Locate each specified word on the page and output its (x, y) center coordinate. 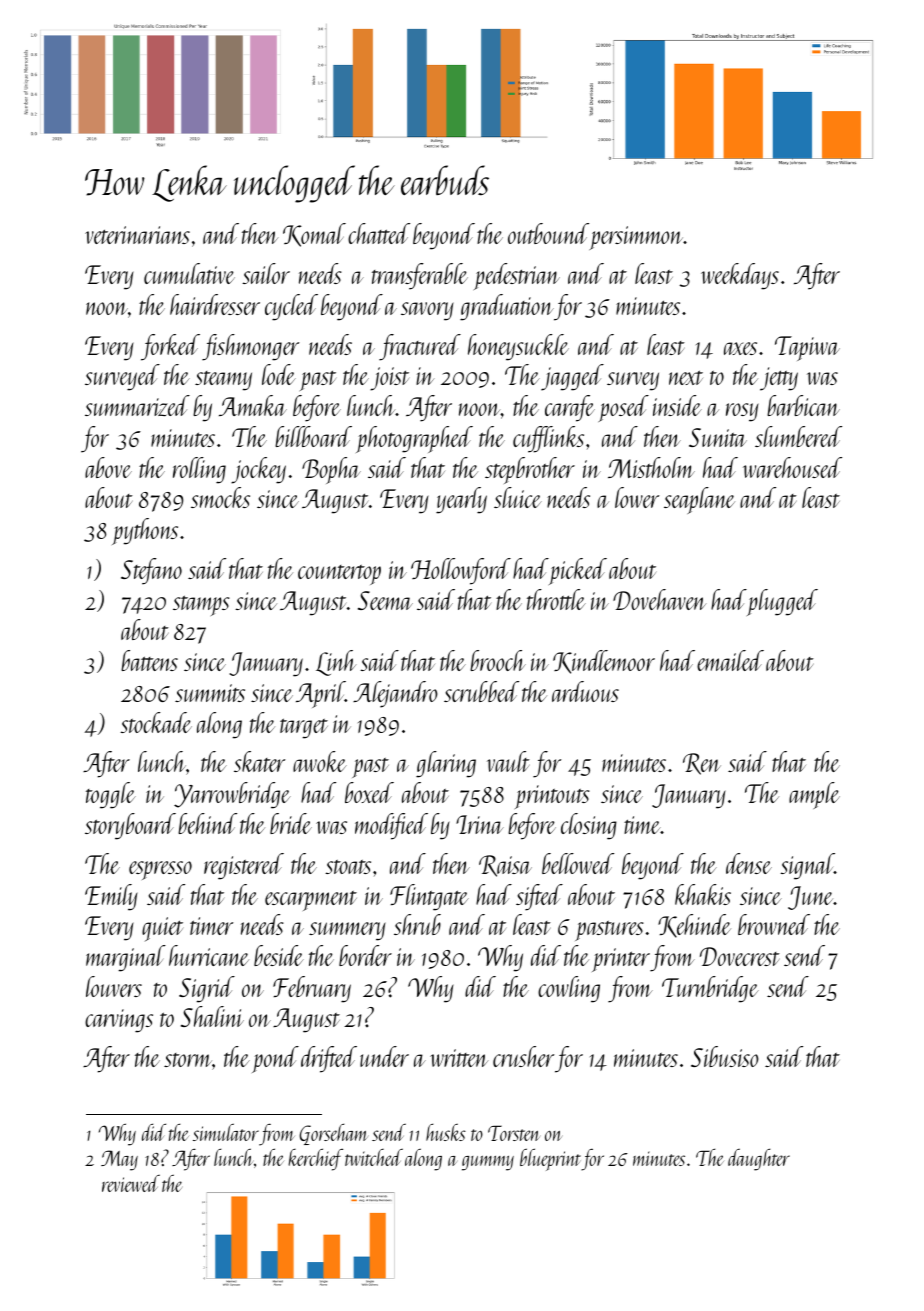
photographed (414, 439)
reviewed (131, 1183)
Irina (480, 824)
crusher (523, 1056)
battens (149, 660)
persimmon (636, 238)
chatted (379, 233)
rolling (199, 470)
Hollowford (461, 571)
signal (807, 866)
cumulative (189, 273)
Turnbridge (710, 989)
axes (740, 348)
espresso (160, 870)
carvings (119, 1021)
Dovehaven (659, 599)
